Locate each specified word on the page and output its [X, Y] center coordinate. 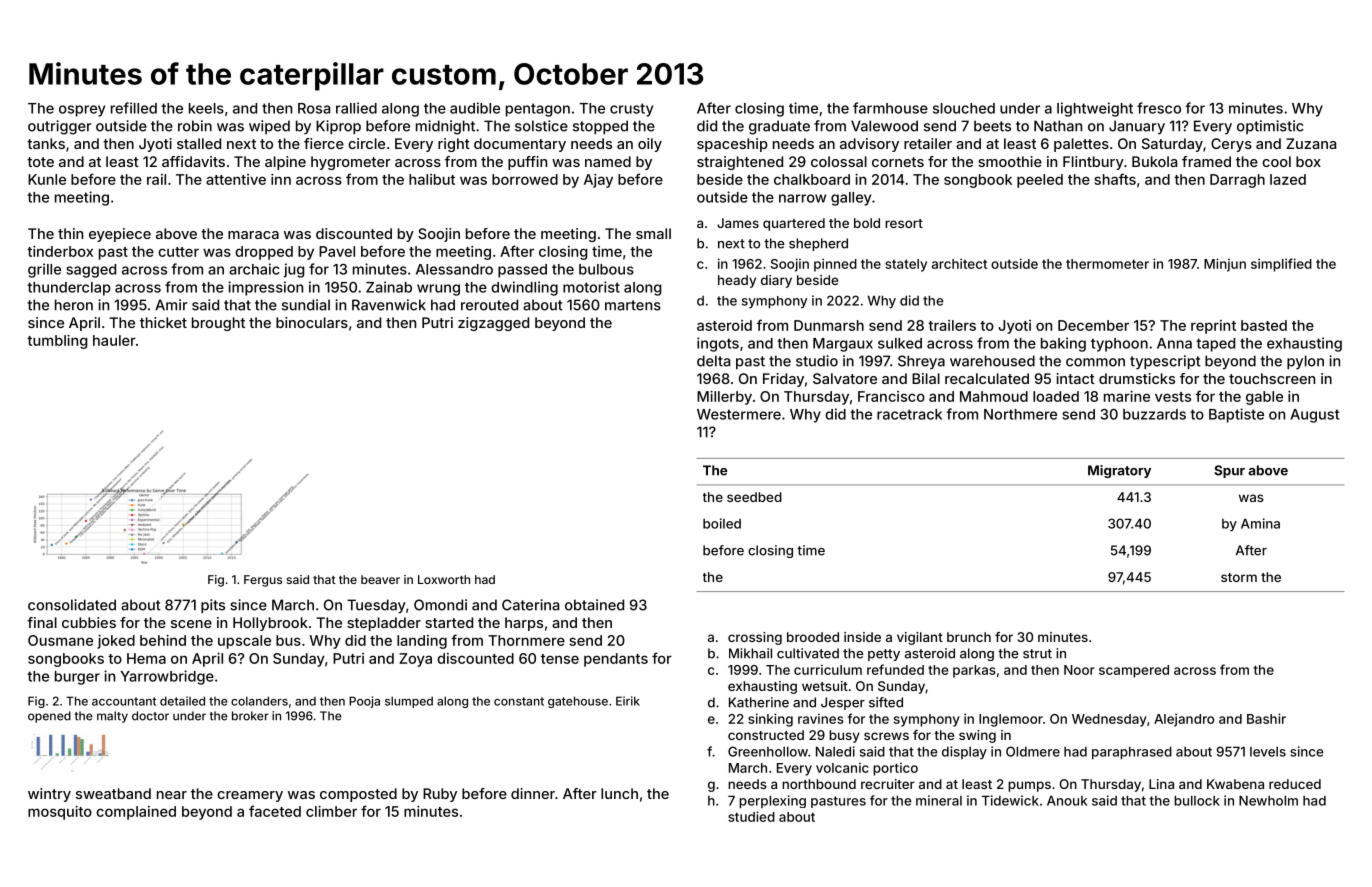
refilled [134, 108]
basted [1264, 325]
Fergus [263, 581]
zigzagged [493, 324]
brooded [813, 637]
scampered [1134, 671]
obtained [594, 605]
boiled [722, 523]
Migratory [1119, 471]
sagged [91, 271]
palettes [1081, 145]
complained [136, 813]
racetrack [909, 414]
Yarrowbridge [167, 677]
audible [475, 108]
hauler [114, 340]
